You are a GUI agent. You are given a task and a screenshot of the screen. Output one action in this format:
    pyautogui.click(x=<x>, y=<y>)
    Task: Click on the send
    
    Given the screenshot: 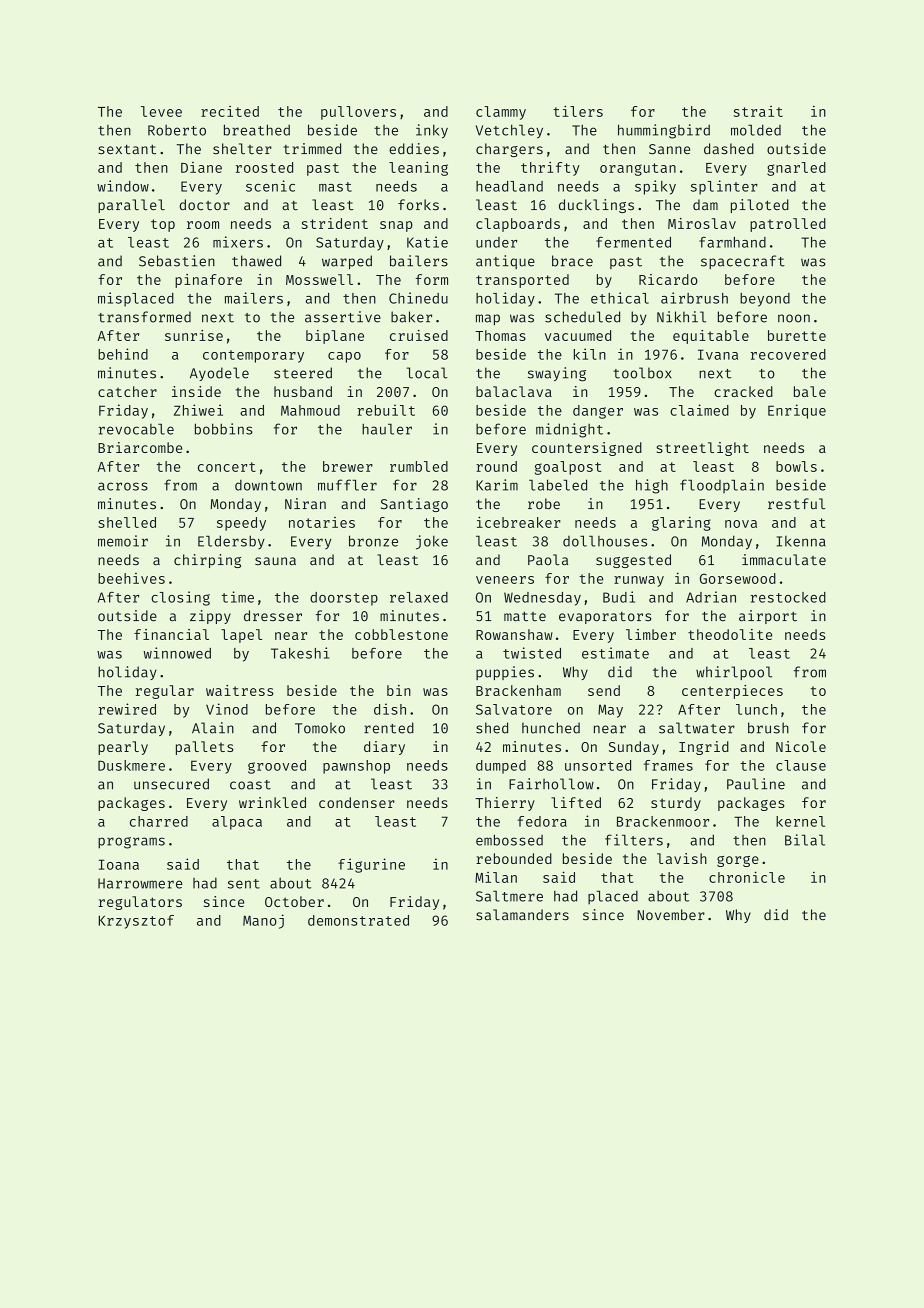 What is the action you would take?
    pyautogui.click(x=604, y=690)
